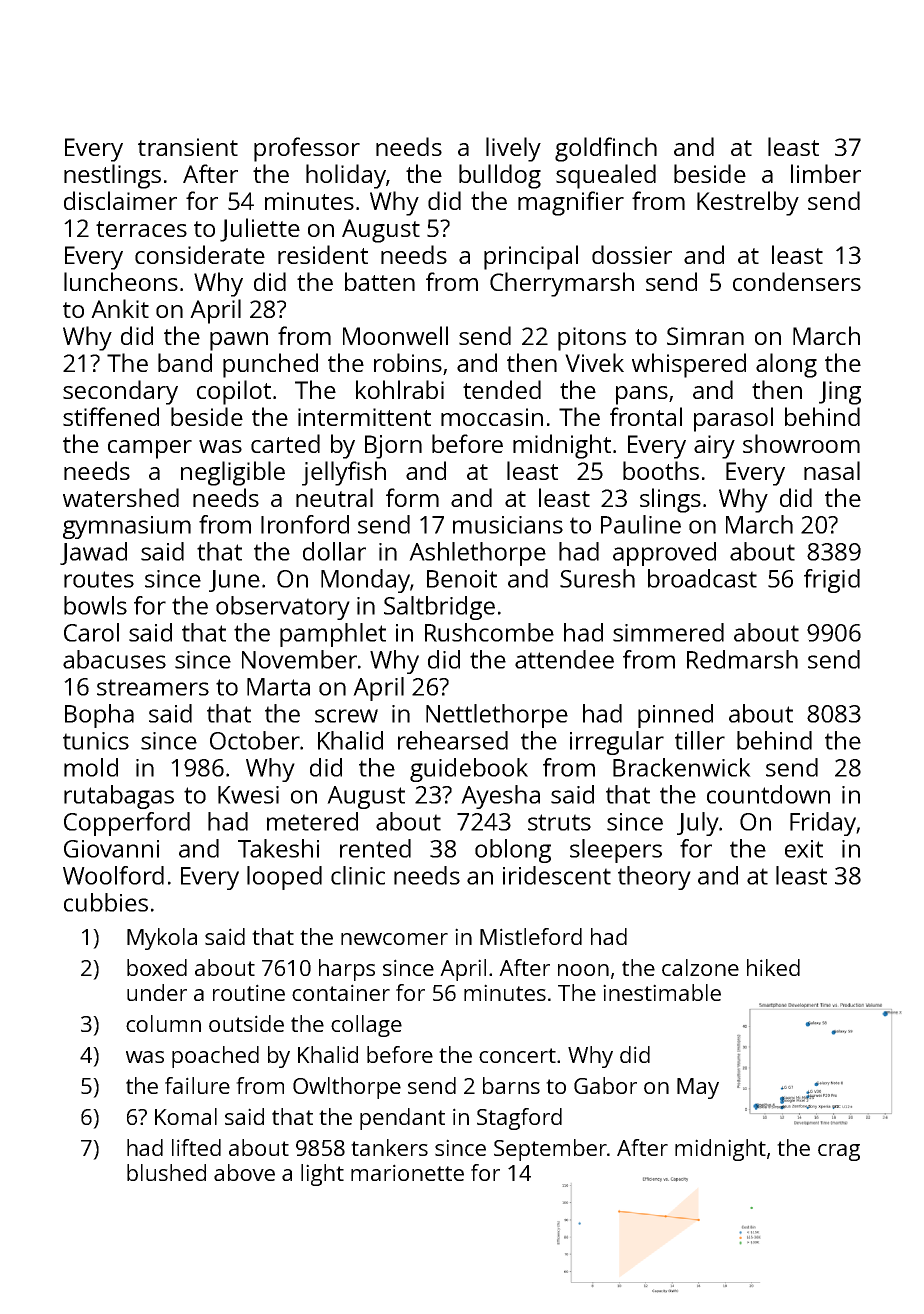 The width and height of the screenshot is (924, 1314). Describe the element at coordinates (564, 659) in the screenshot. I see `attendee` at that location.
